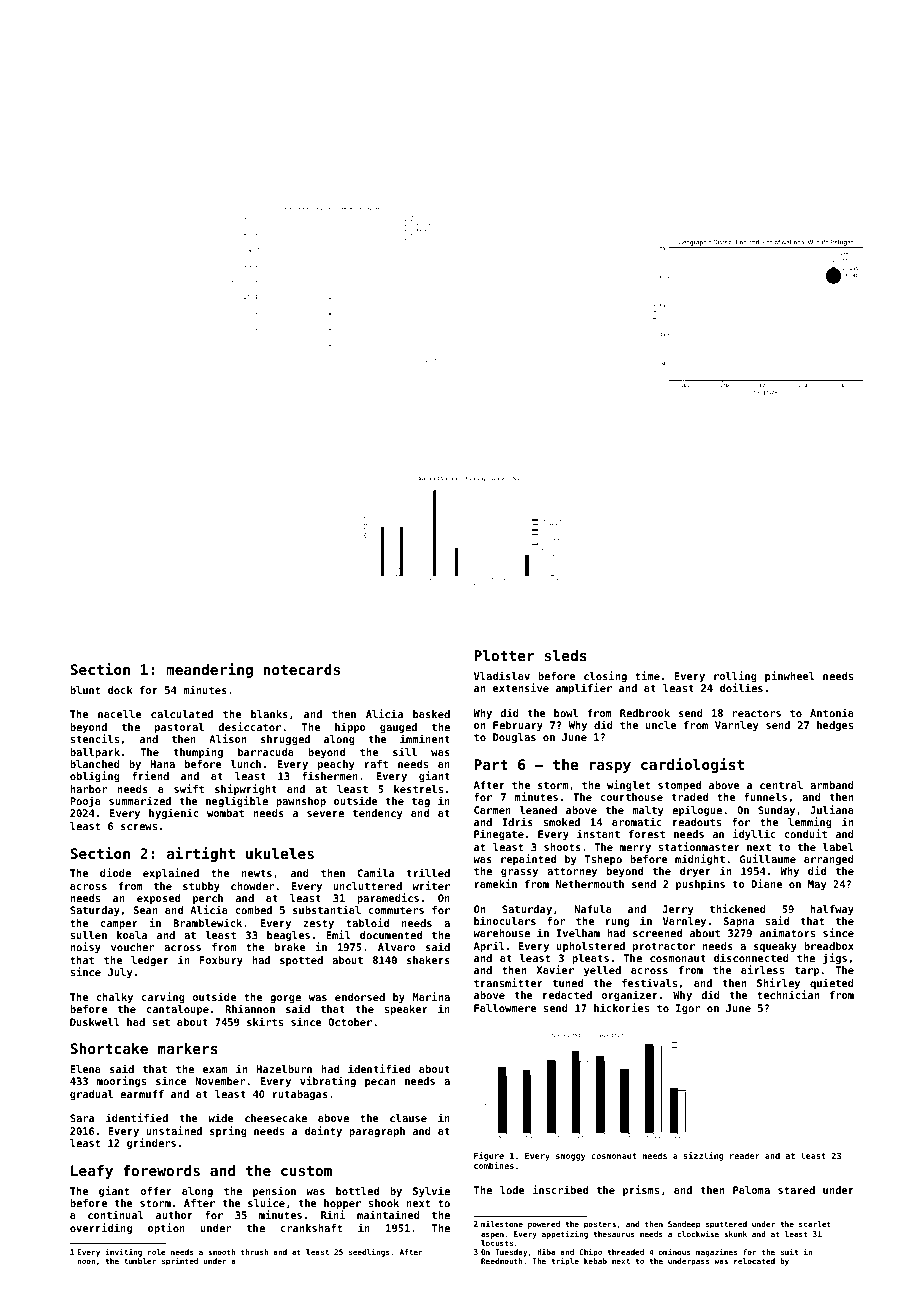 The height and width of the screenshot is (1308, 924). I want to click on sleds, so click(566, 655).
